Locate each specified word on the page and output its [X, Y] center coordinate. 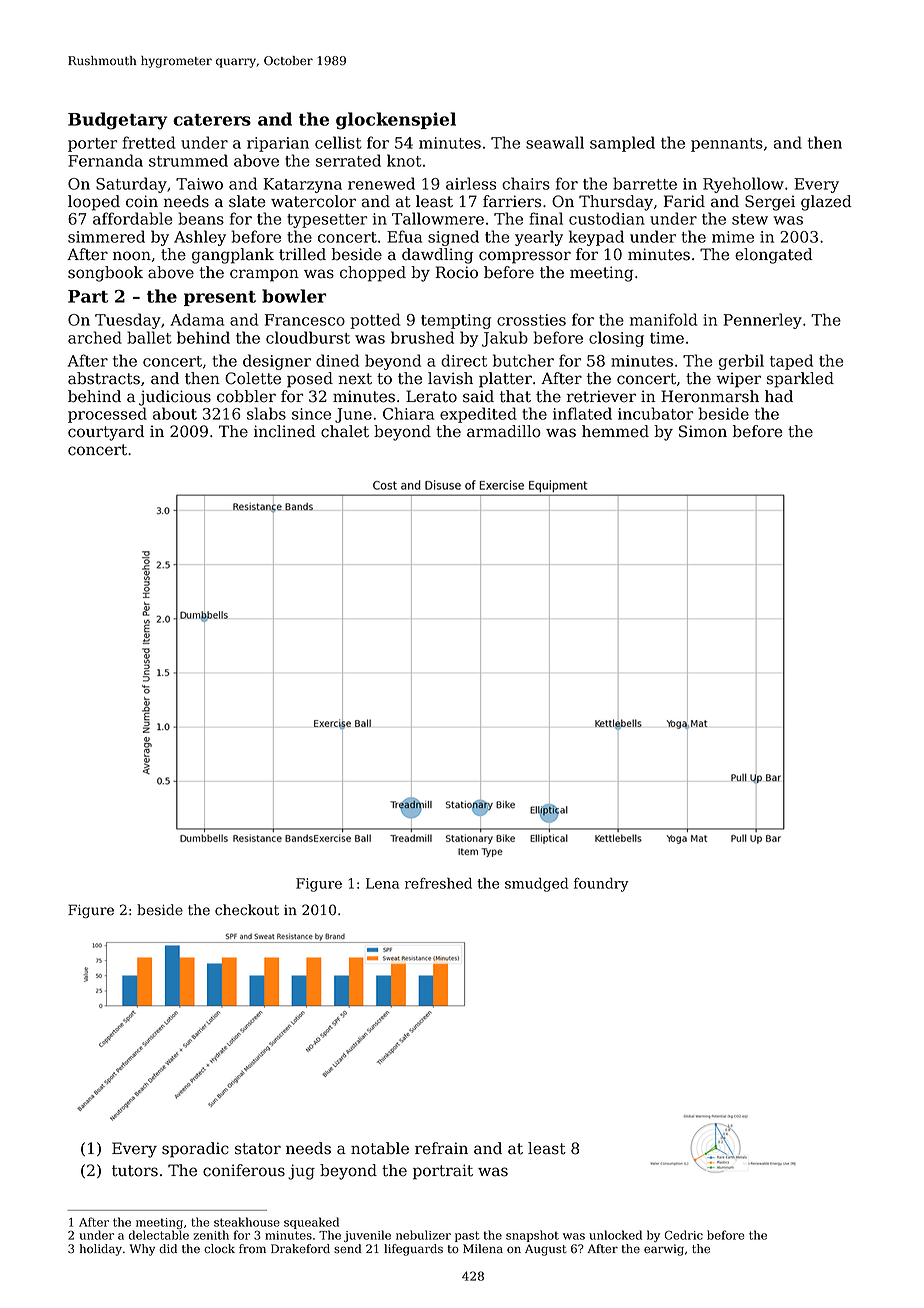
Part [88, 296]
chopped [373, 274]
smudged [536, 885]
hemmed [615, 431]
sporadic [195, 1150]
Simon [703, 431]
